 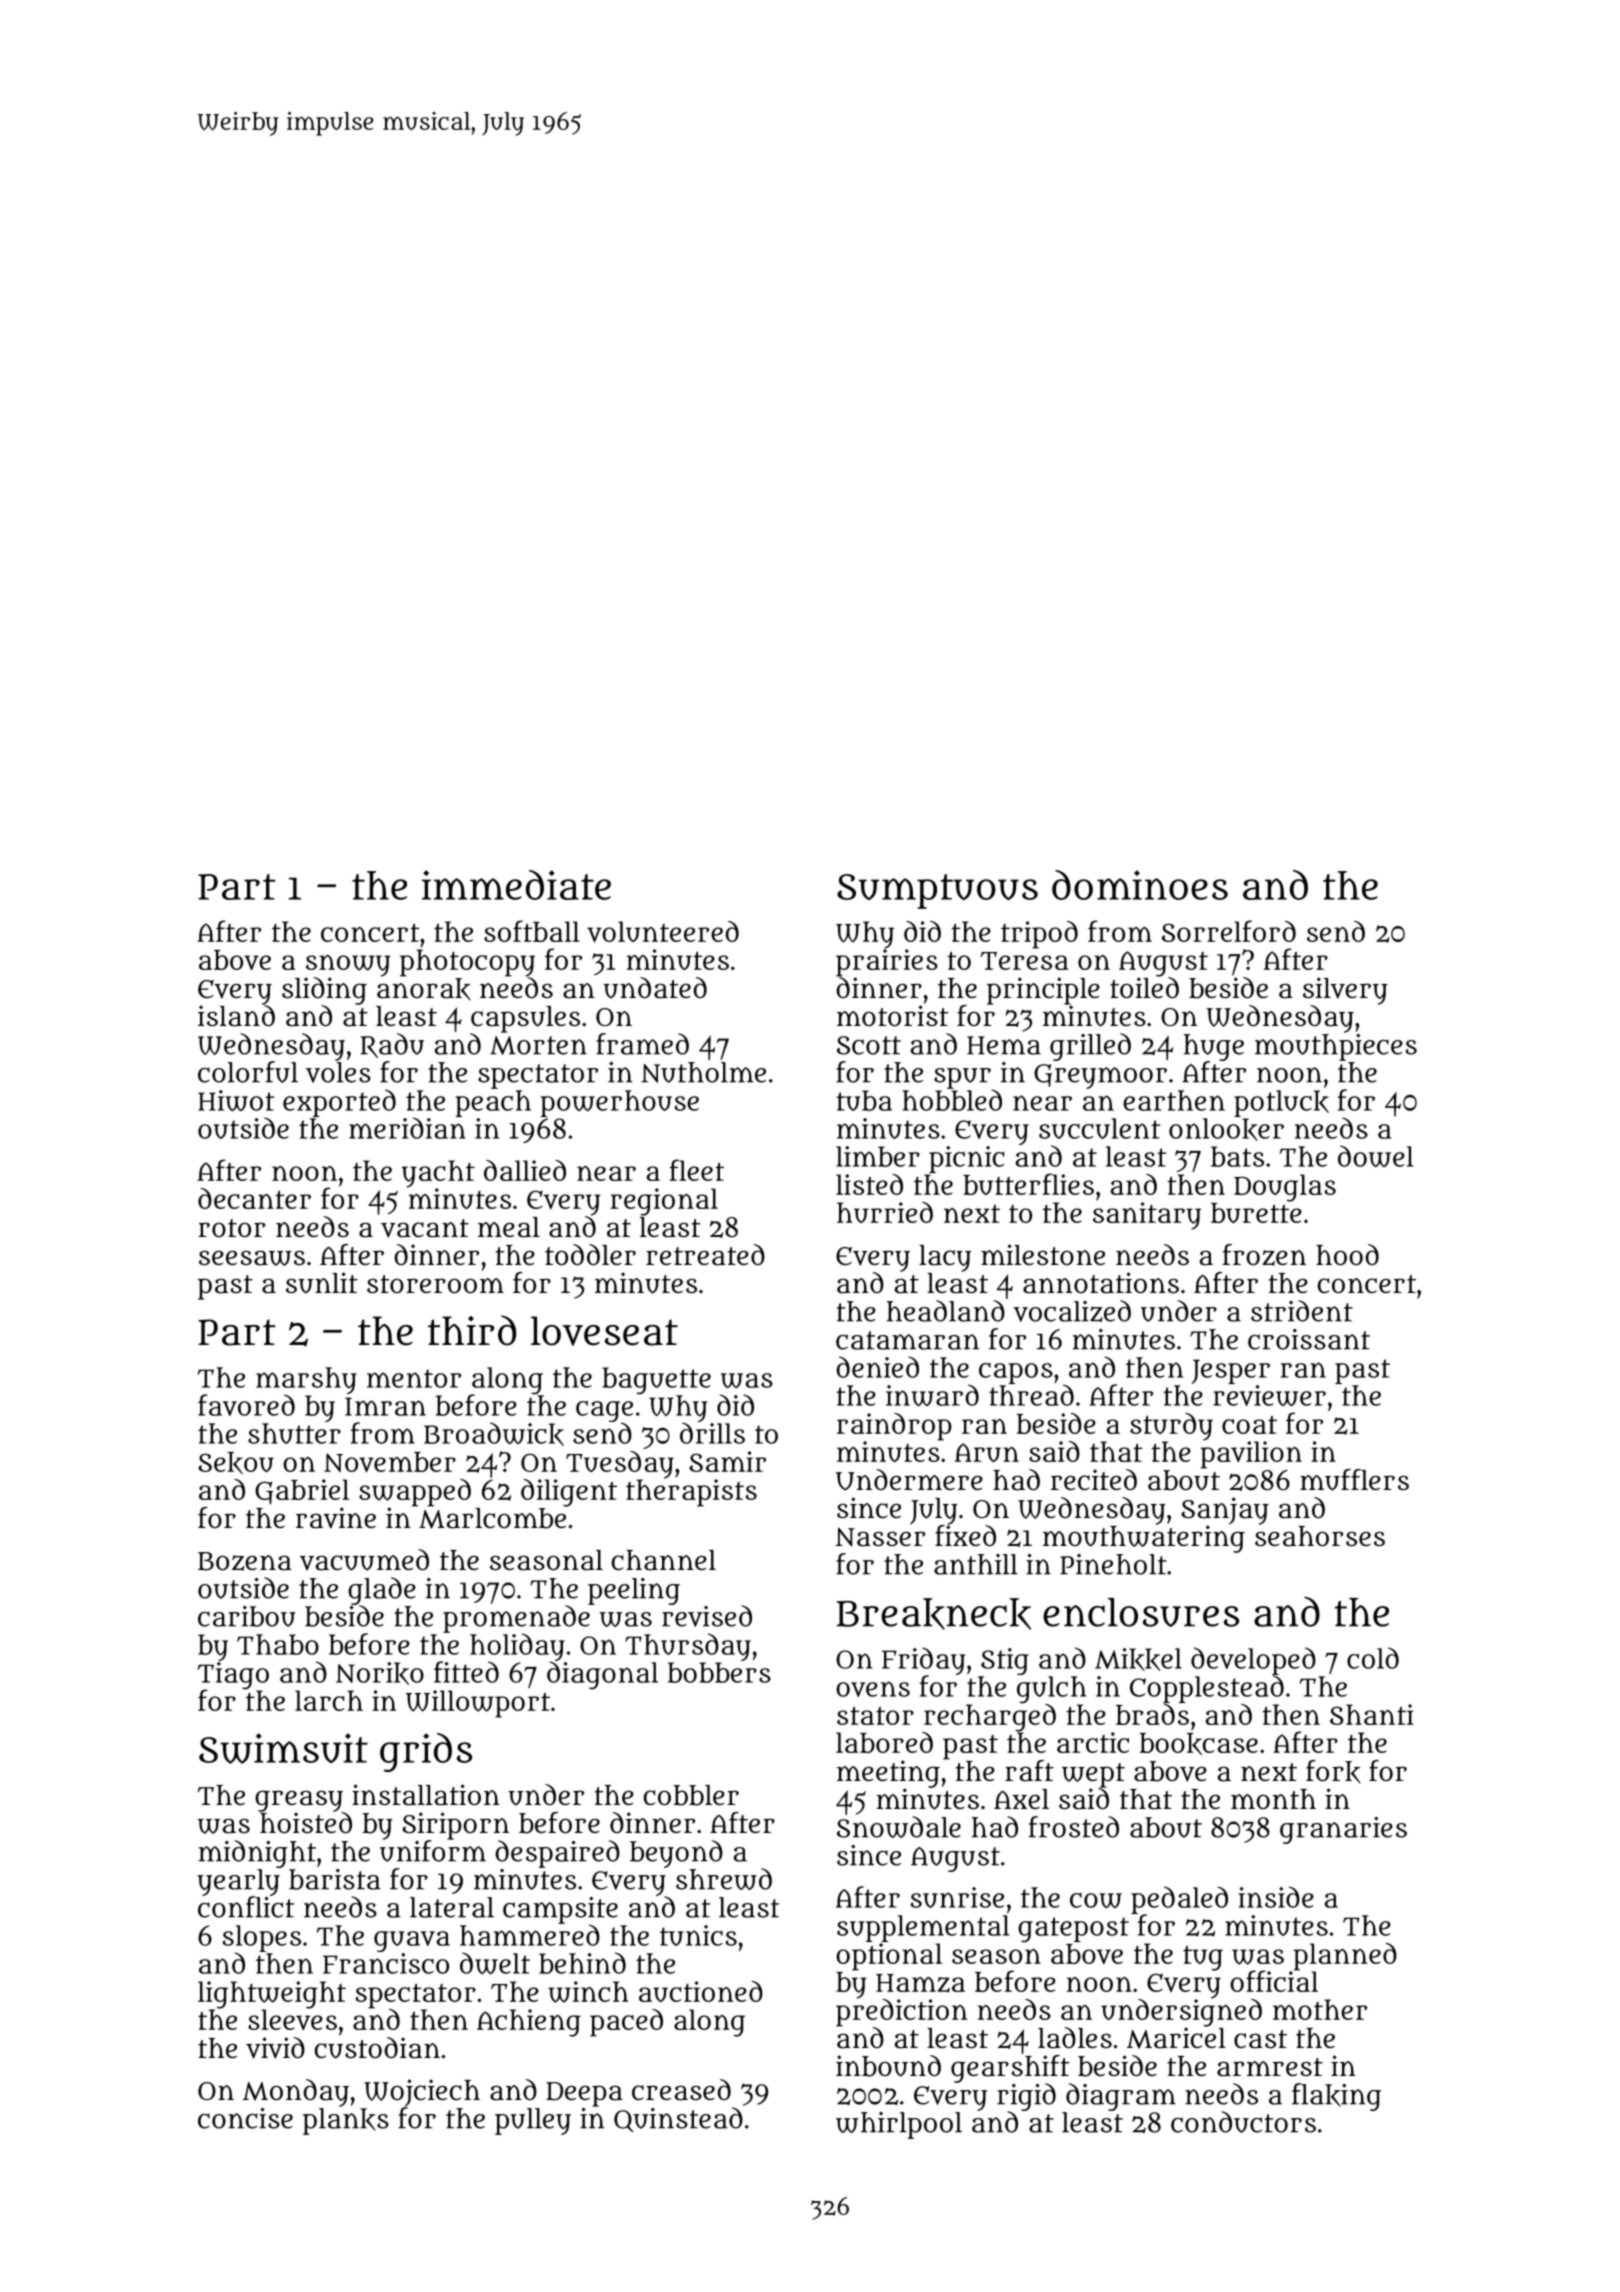 I want to click on yacht, so click(x=438, y=1174).
